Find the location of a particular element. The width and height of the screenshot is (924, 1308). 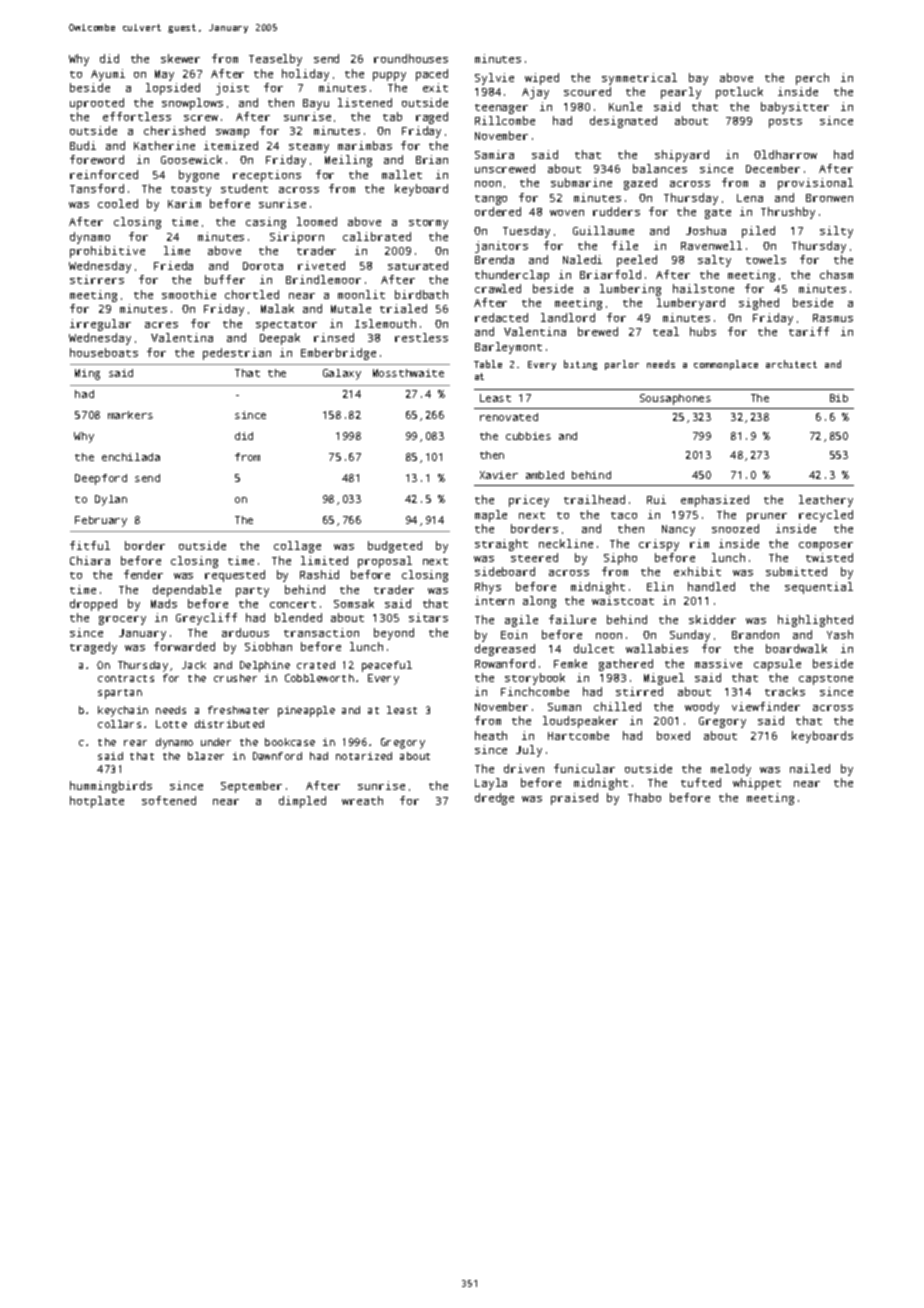

chasm is located at coordinates (836, 274).
